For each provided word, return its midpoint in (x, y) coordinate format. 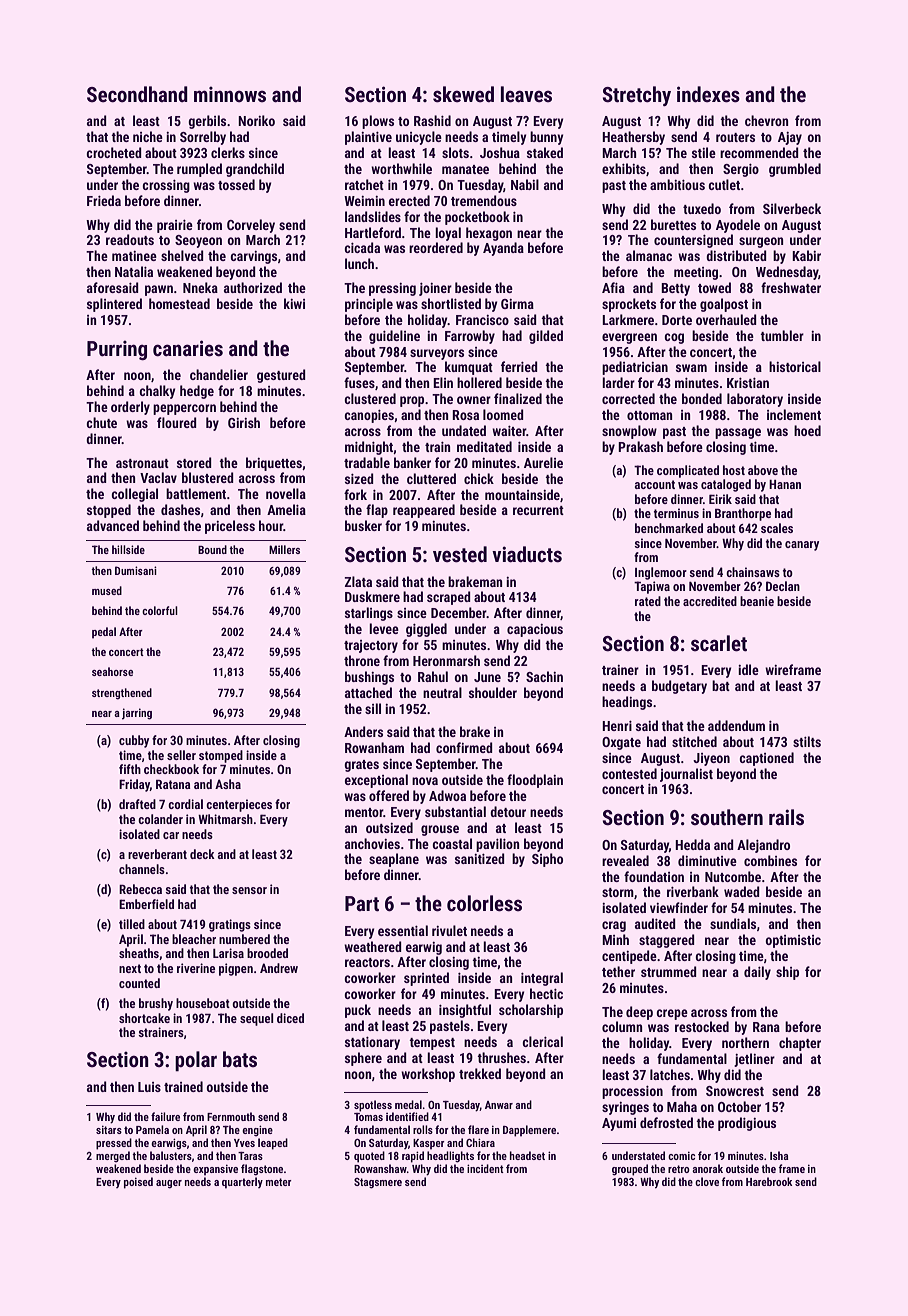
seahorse (112, 671)
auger (169, 1184)
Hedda (692, 844)
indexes (708, 94)
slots (455, 152)
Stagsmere (378, 1183)
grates (361, 766)
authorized (253, 287)
